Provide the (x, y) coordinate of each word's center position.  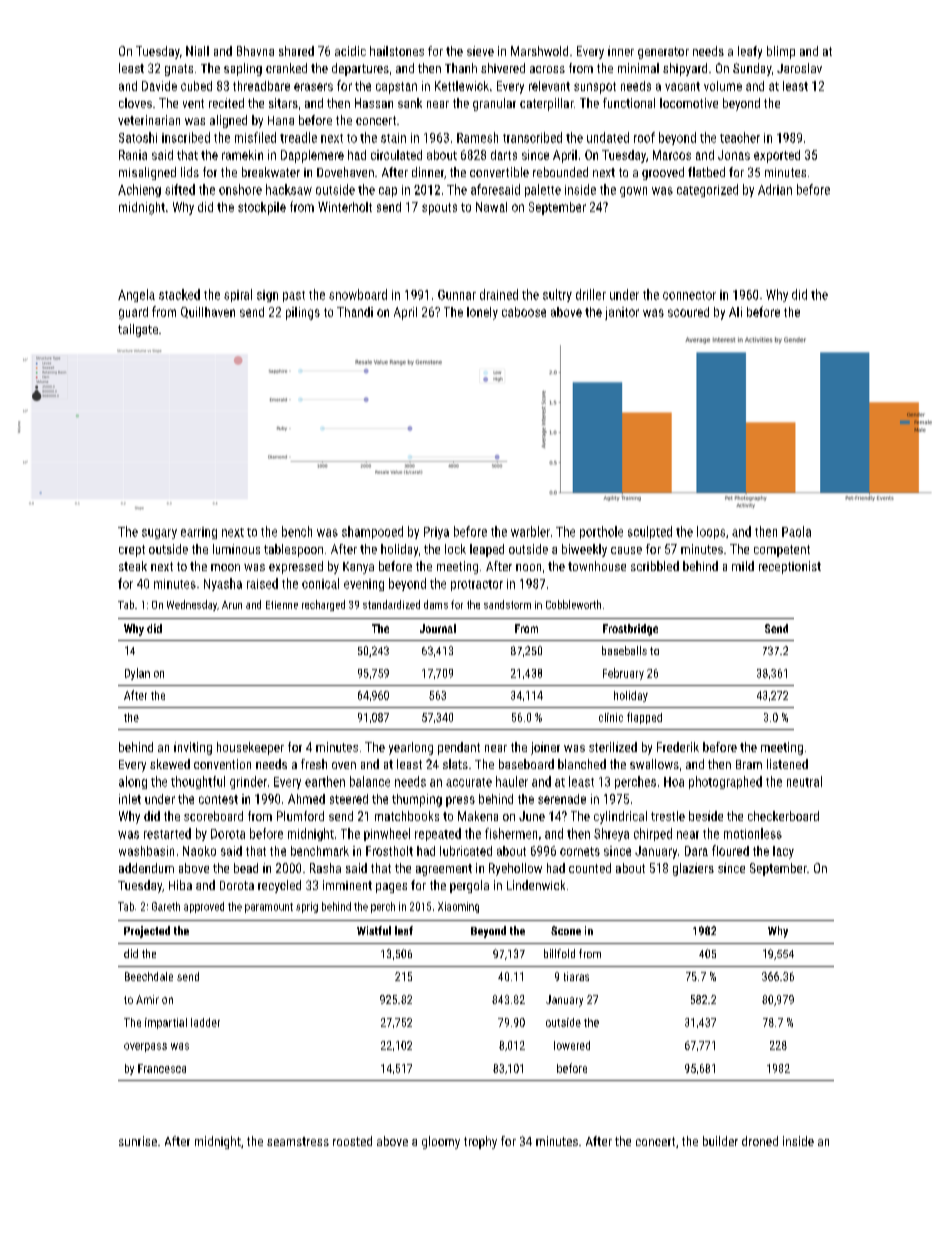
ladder (205, 1022)
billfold (559, 953)
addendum (146, 868)
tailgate (138, 330)
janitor (622, 313)
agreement (444, 870)
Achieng (139, 190)
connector (689, 295)
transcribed (532, 137)
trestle (668, 816)
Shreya (611, 834)
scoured (688, 312)
